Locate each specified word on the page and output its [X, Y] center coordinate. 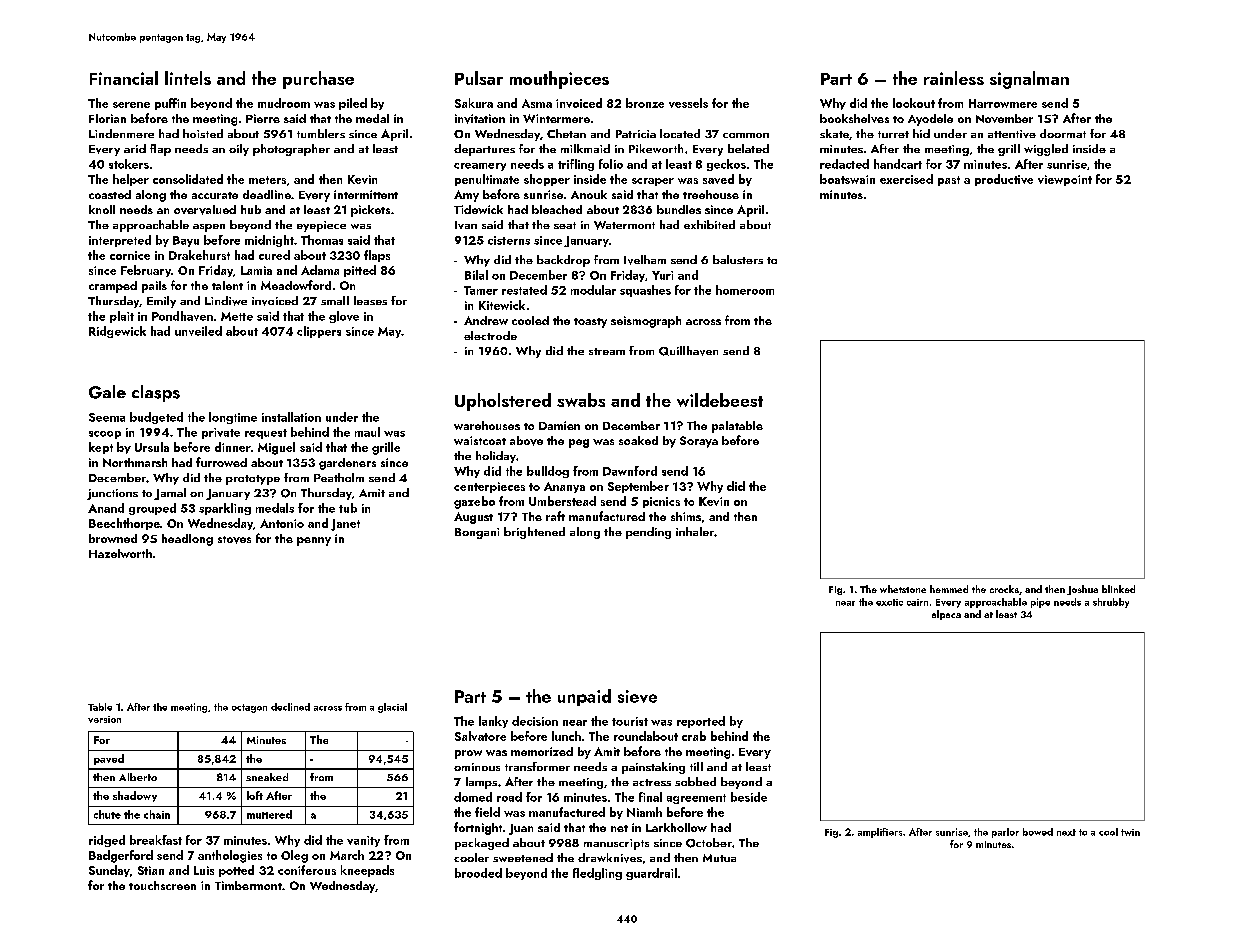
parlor [1005, 833]
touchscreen [162, 885]
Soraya [699, 442]
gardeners [347, 464]
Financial [124, 78]
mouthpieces [559, 80]
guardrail [651, 874]
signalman [1029, 80]
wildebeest [720, 400]
